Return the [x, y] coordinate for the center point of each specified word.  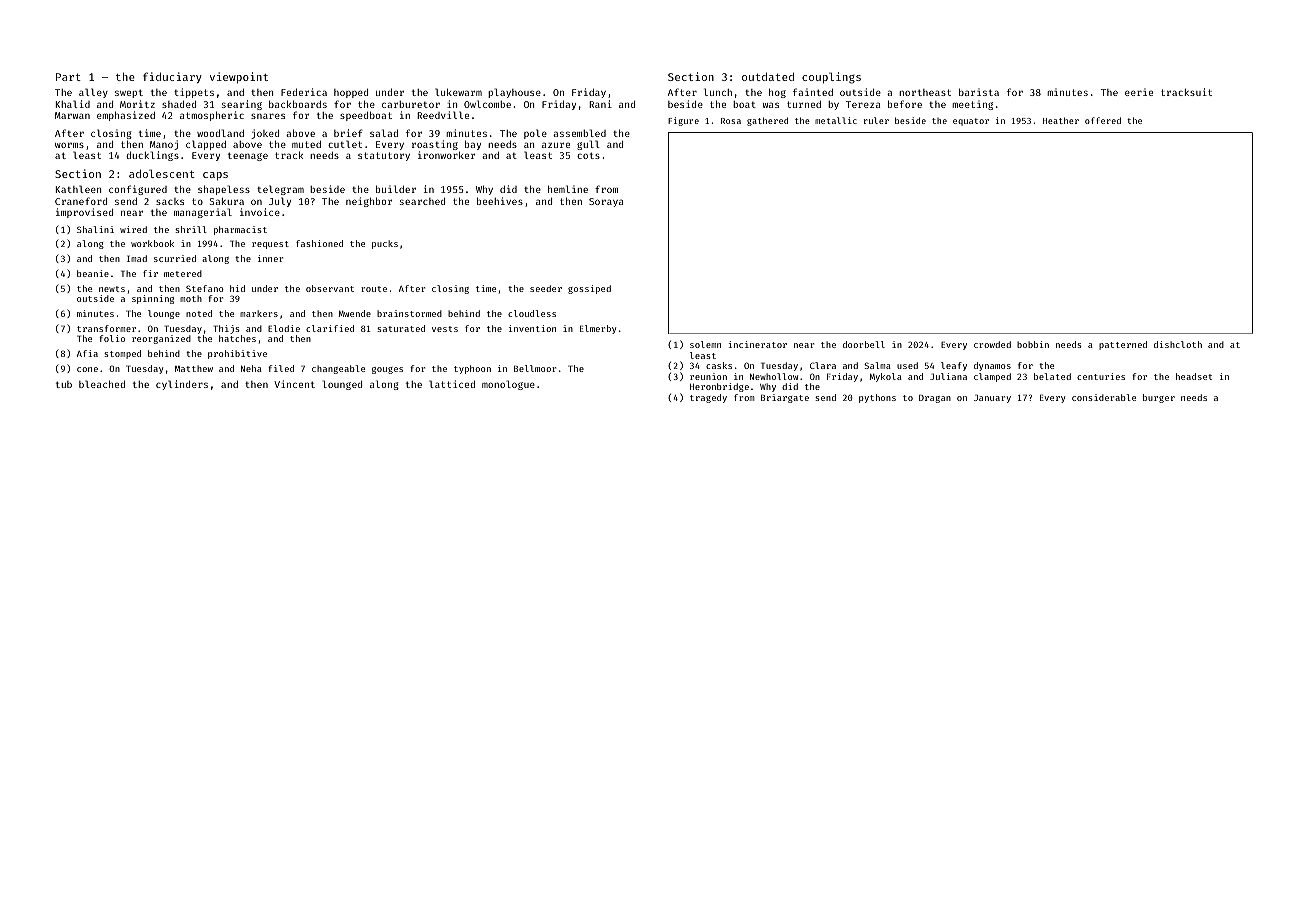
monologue [508, 385]
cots [588, 155]
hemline [568, 189]
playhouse [514, 93]
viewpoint [239, 77]
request [270, 245]
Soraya [606, 202]
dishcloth [1178, 344]
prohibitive [237, 354]
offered [1103, 120]
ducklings [152, 156]
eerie [1139, 92]
